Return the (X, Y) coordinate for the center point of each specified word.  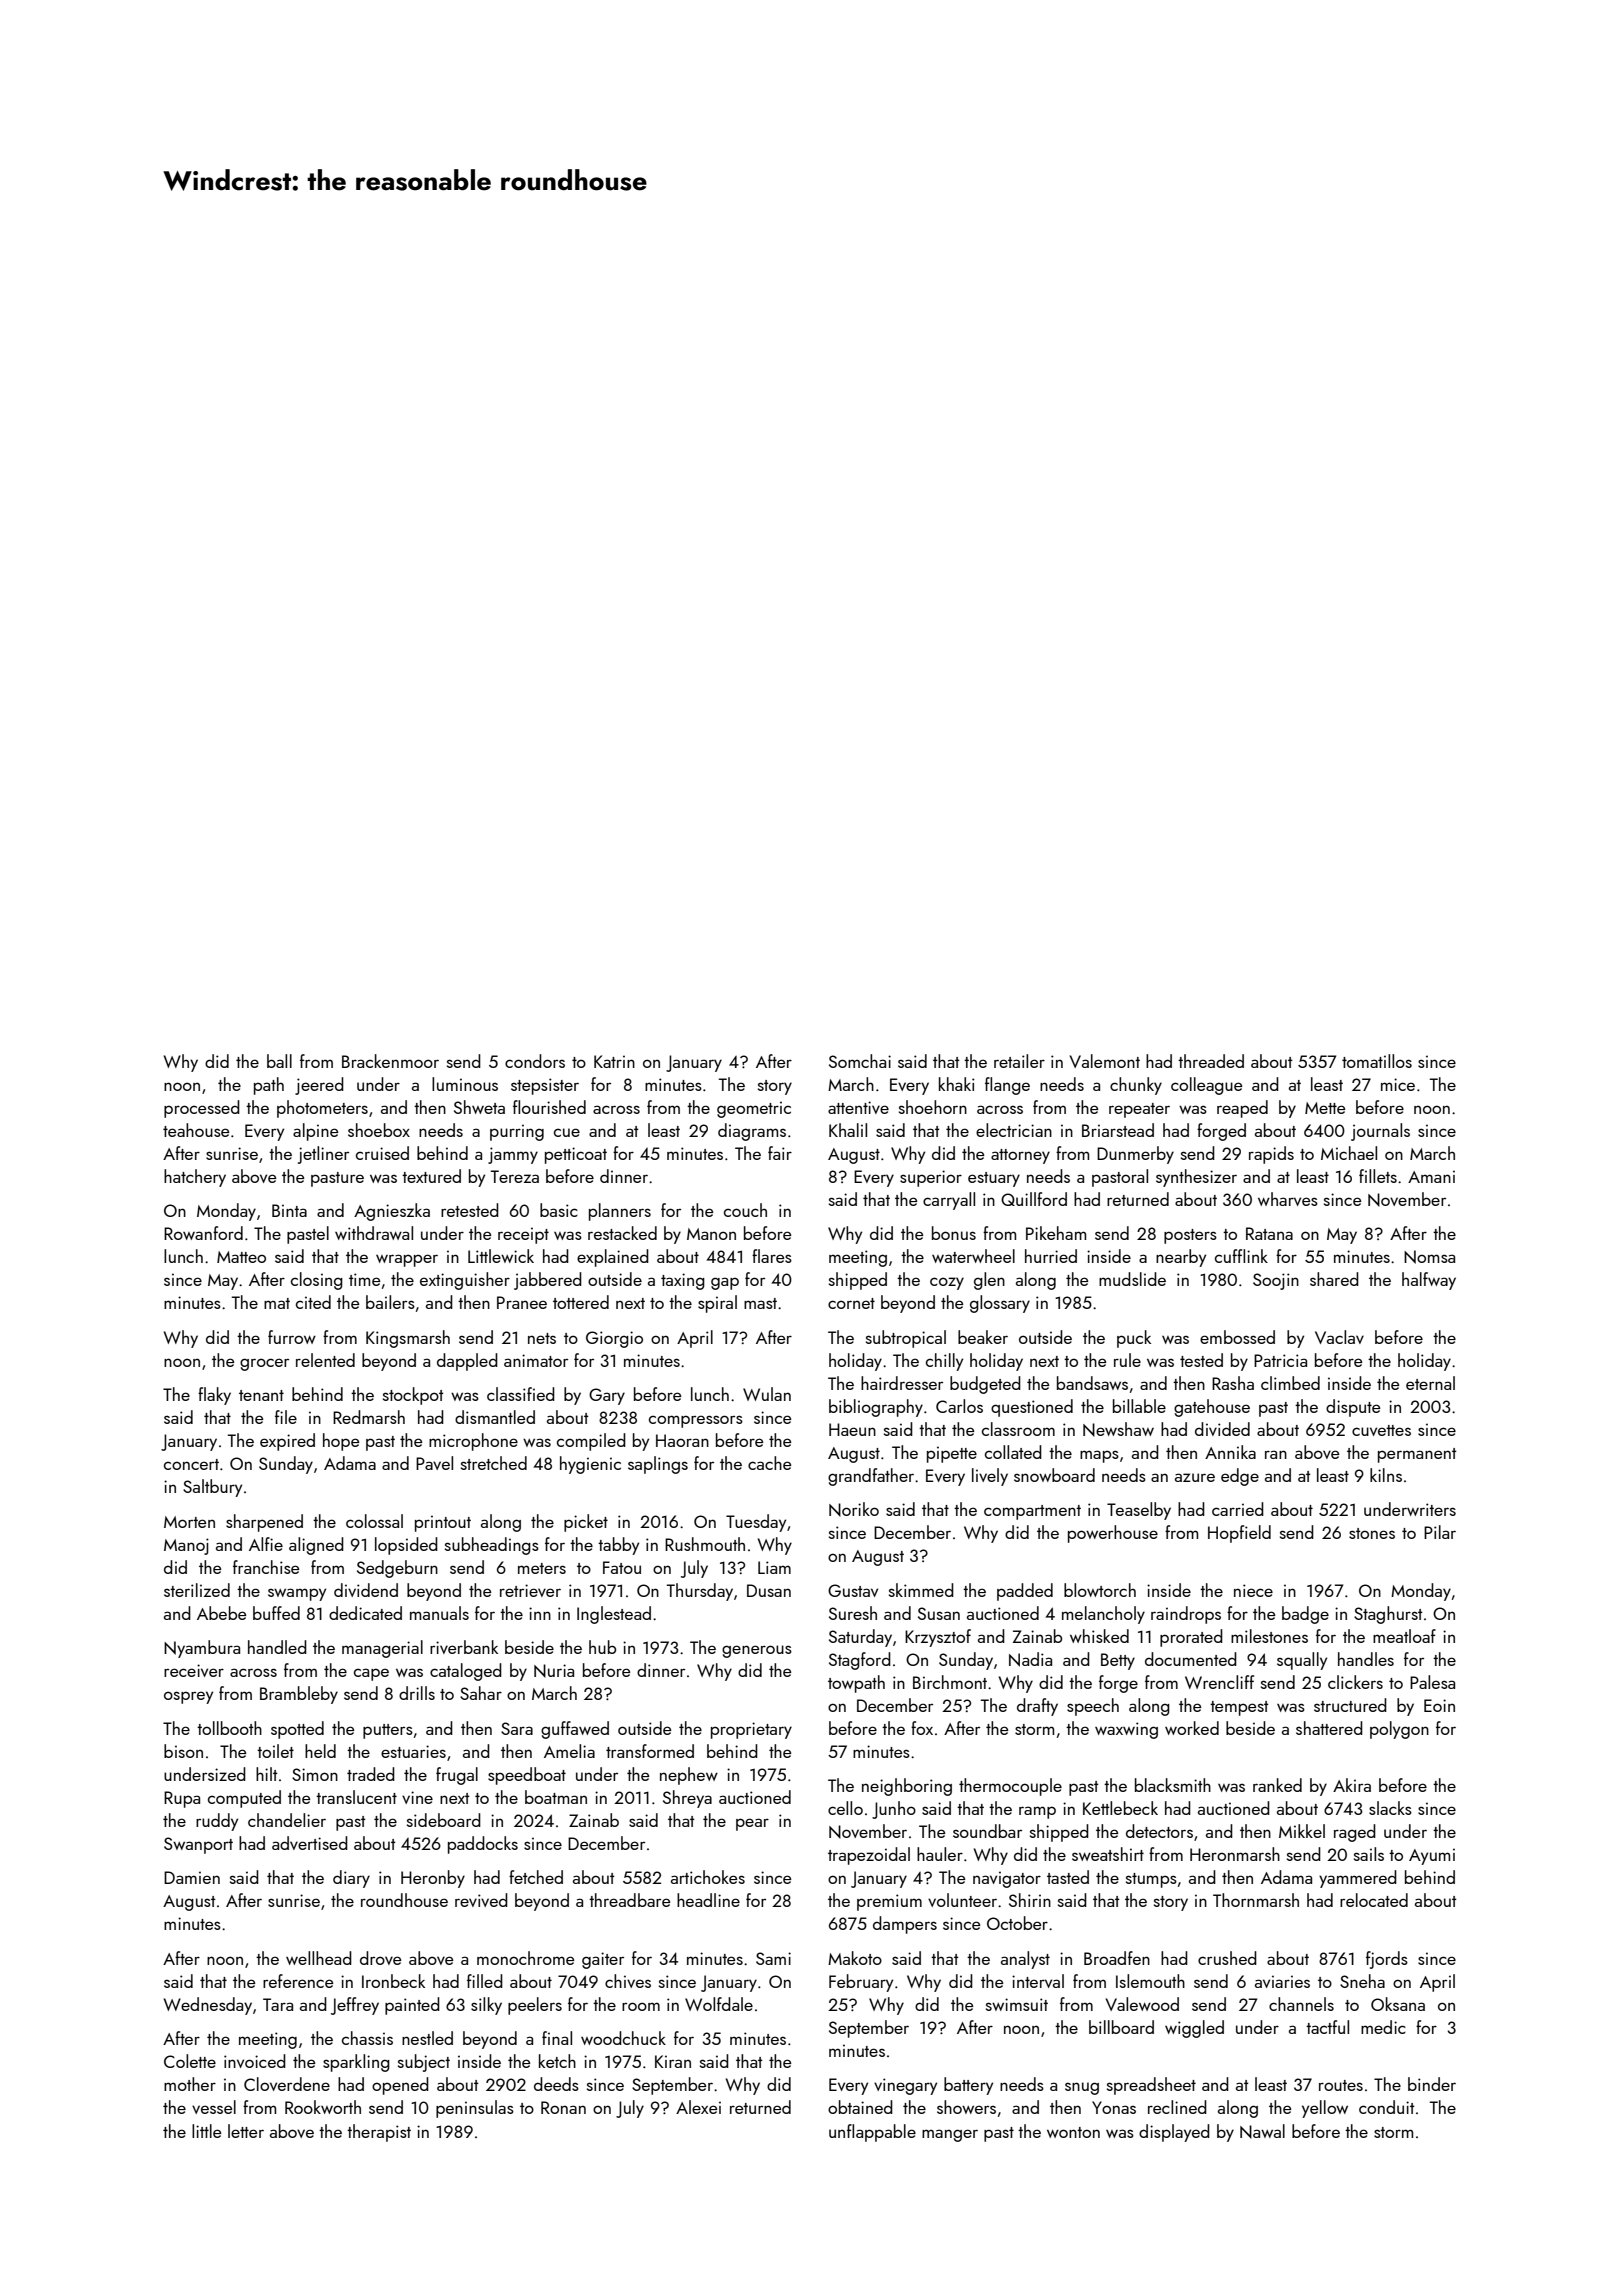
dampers (905, 1925)
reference (298, 1981)
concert (191, 1464)
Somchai (860, 1061)
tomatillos (1377, 1061)
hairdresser (902, 1383)
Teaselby (1139, 1511)
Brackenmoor (390, 1061)
